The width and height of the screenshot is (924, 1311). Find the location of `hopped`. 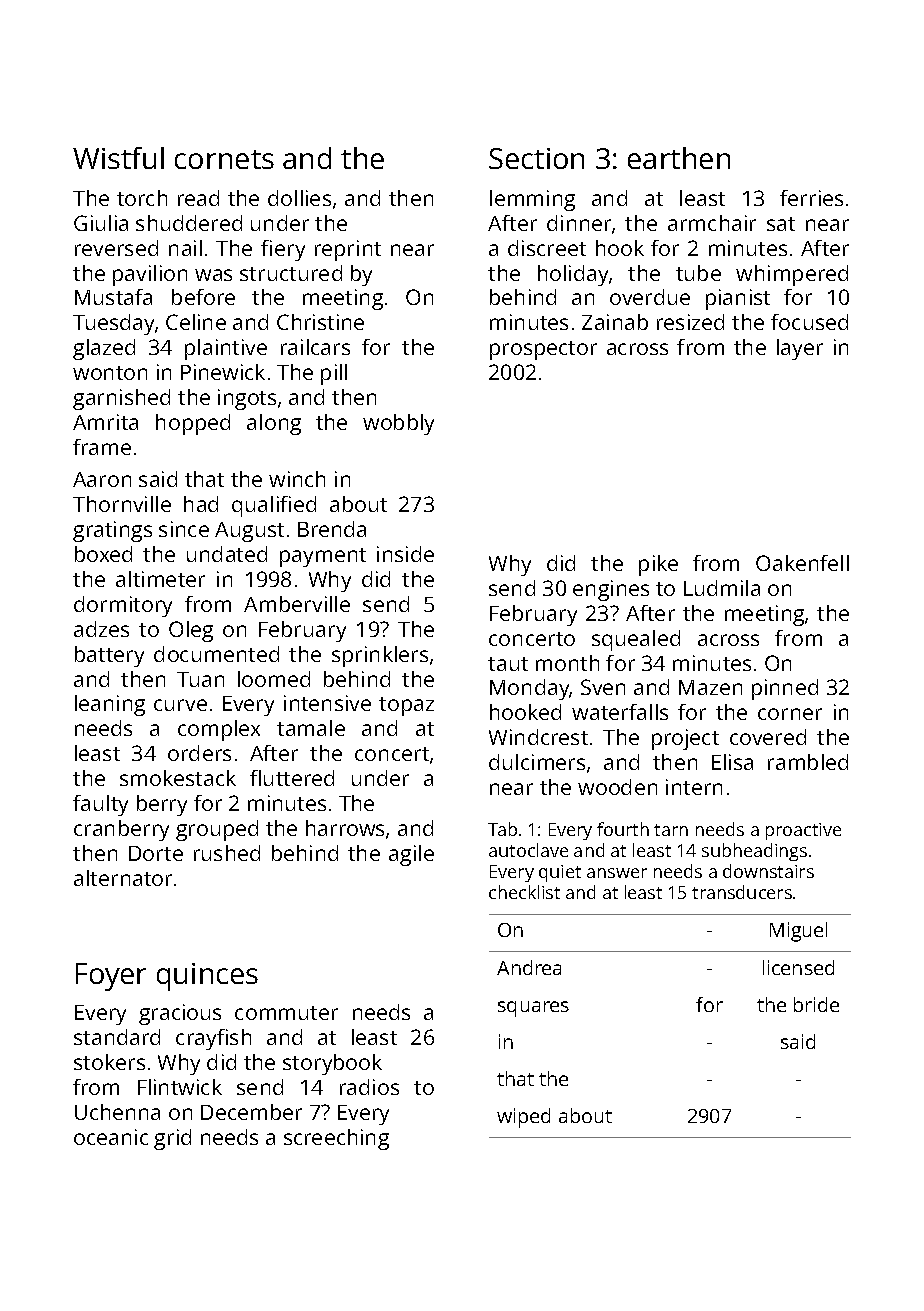

hopped is located at coordinates (193, 424).
